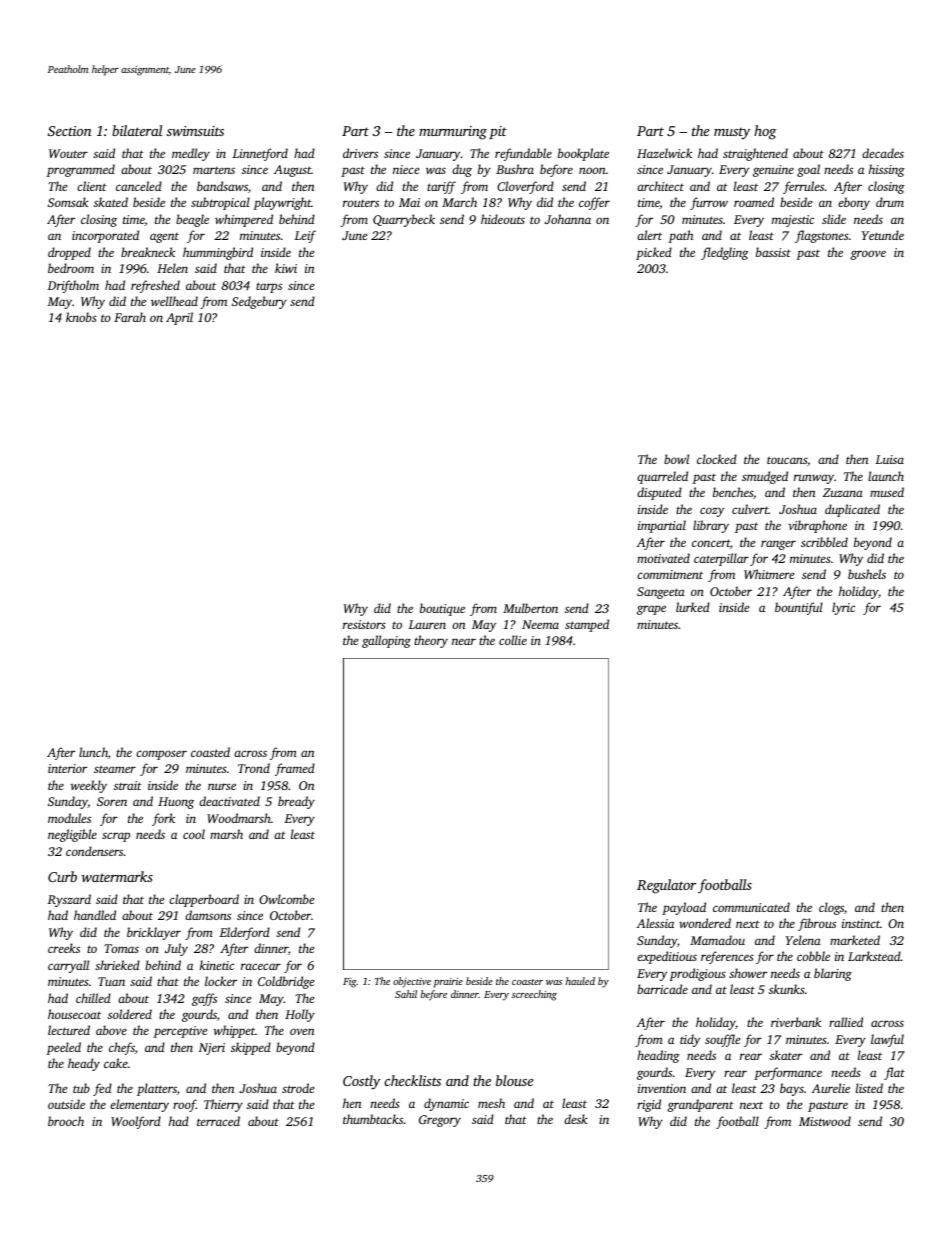 The width and height of the screenshot is (952, 1233). I want to click on terraced, so click(218, 1121).
